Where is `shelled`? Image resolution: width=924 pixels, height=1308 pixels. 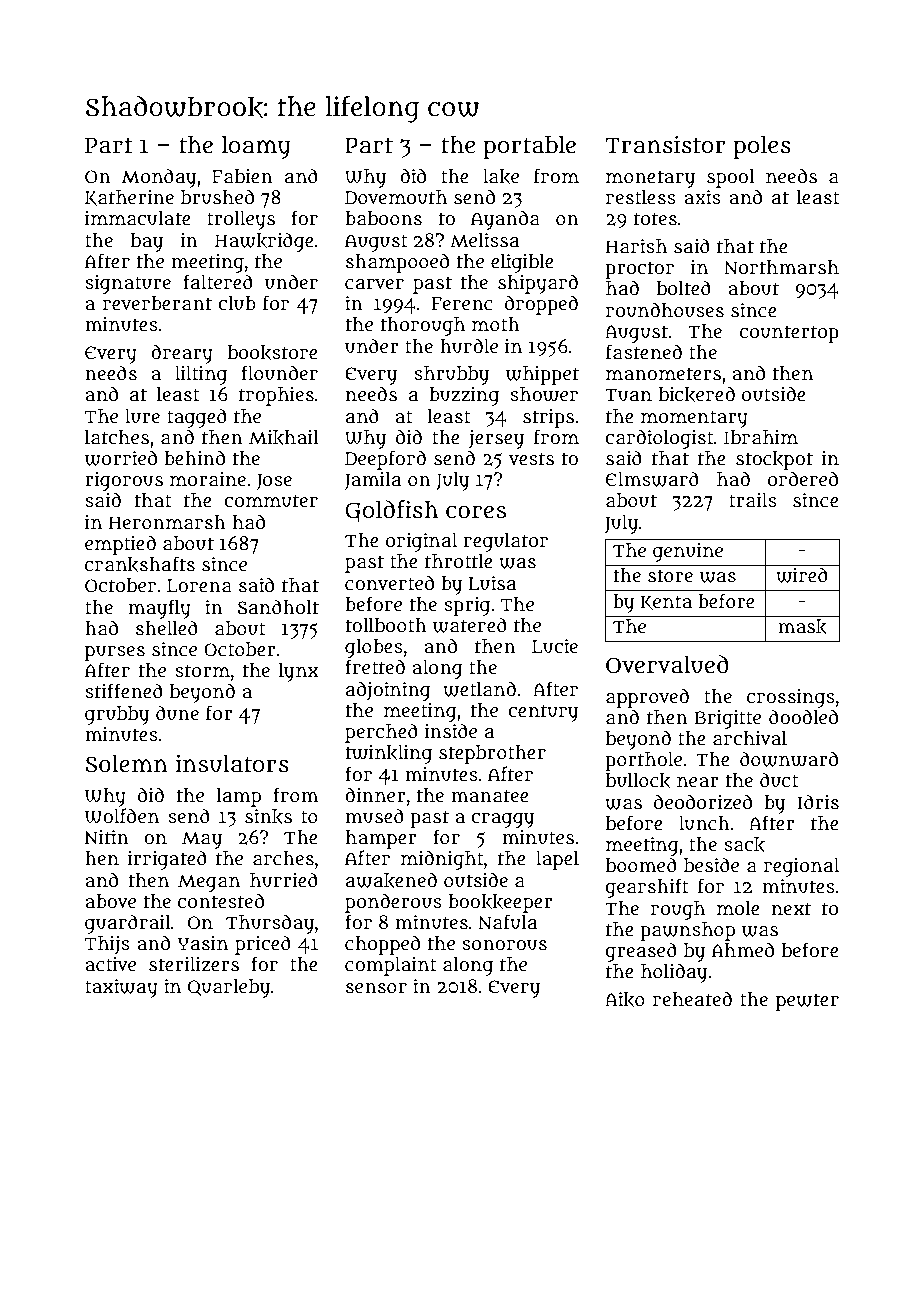
shelled is located at coordinates (167, 628).
